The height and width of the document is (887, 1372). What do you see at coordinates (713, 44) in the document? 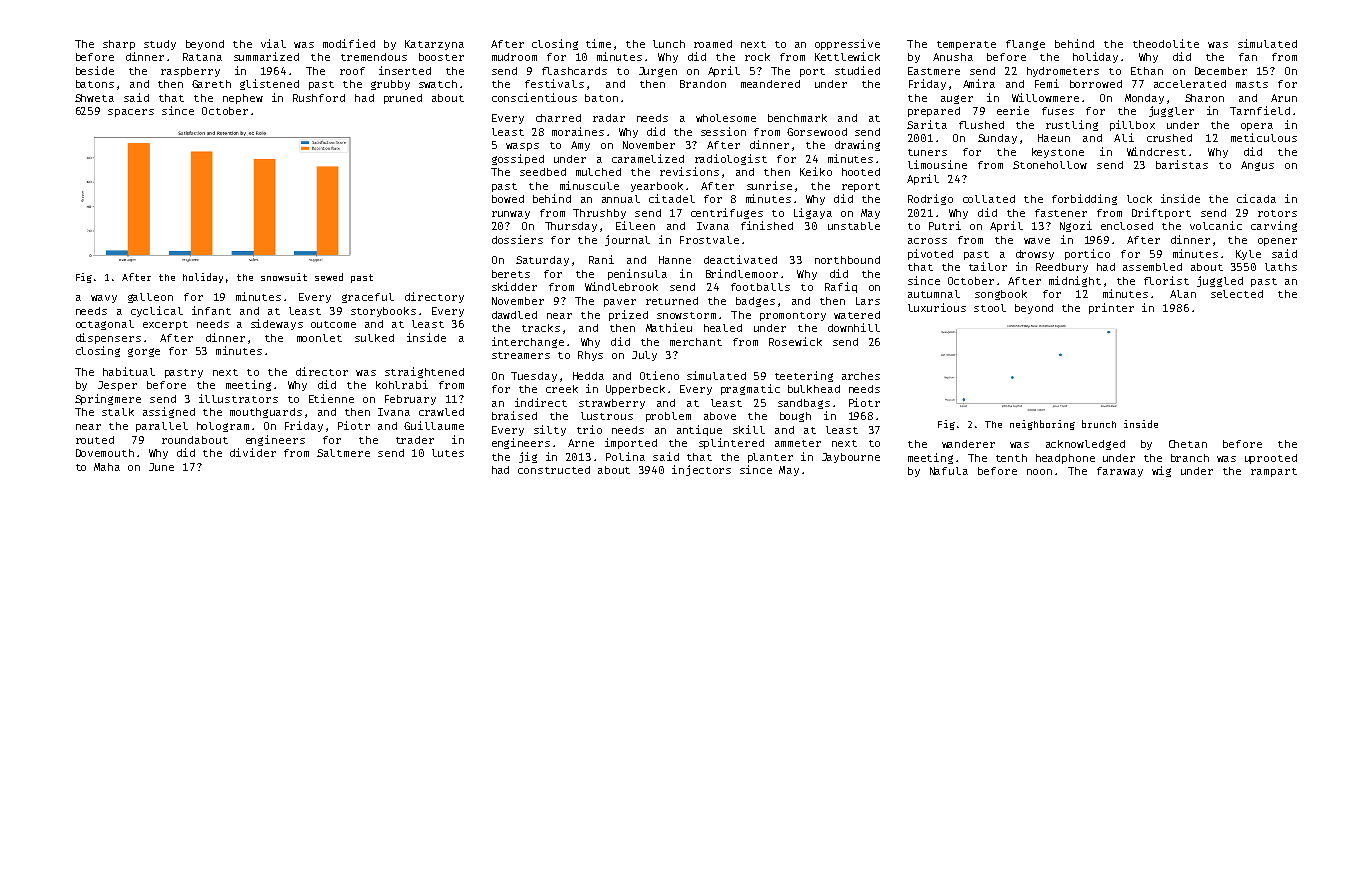
I see `roamed` at bounding box center [713, 44].
